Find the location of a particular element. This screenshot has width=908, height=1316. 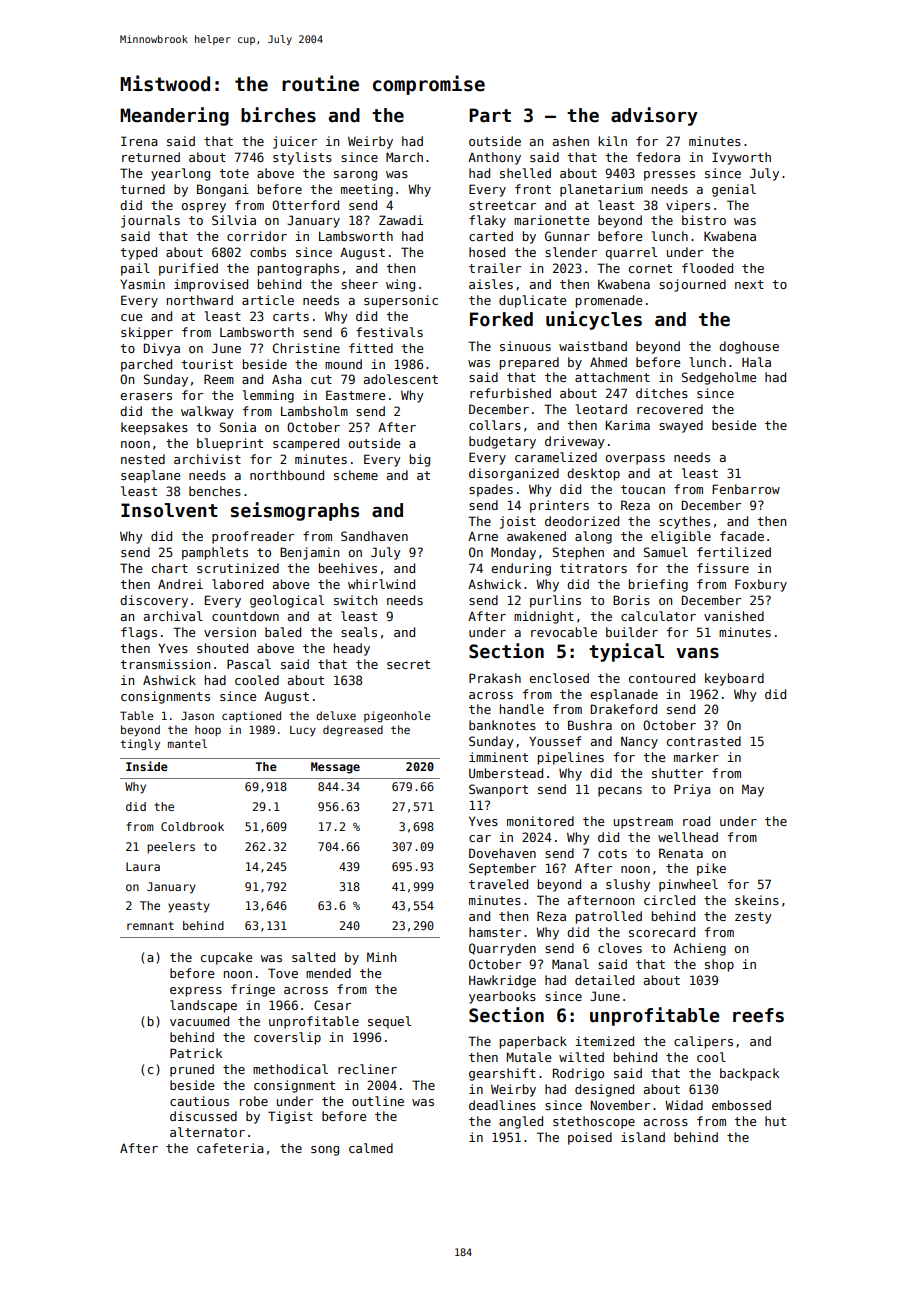

alternator is located at coordinates (207, 1132).
